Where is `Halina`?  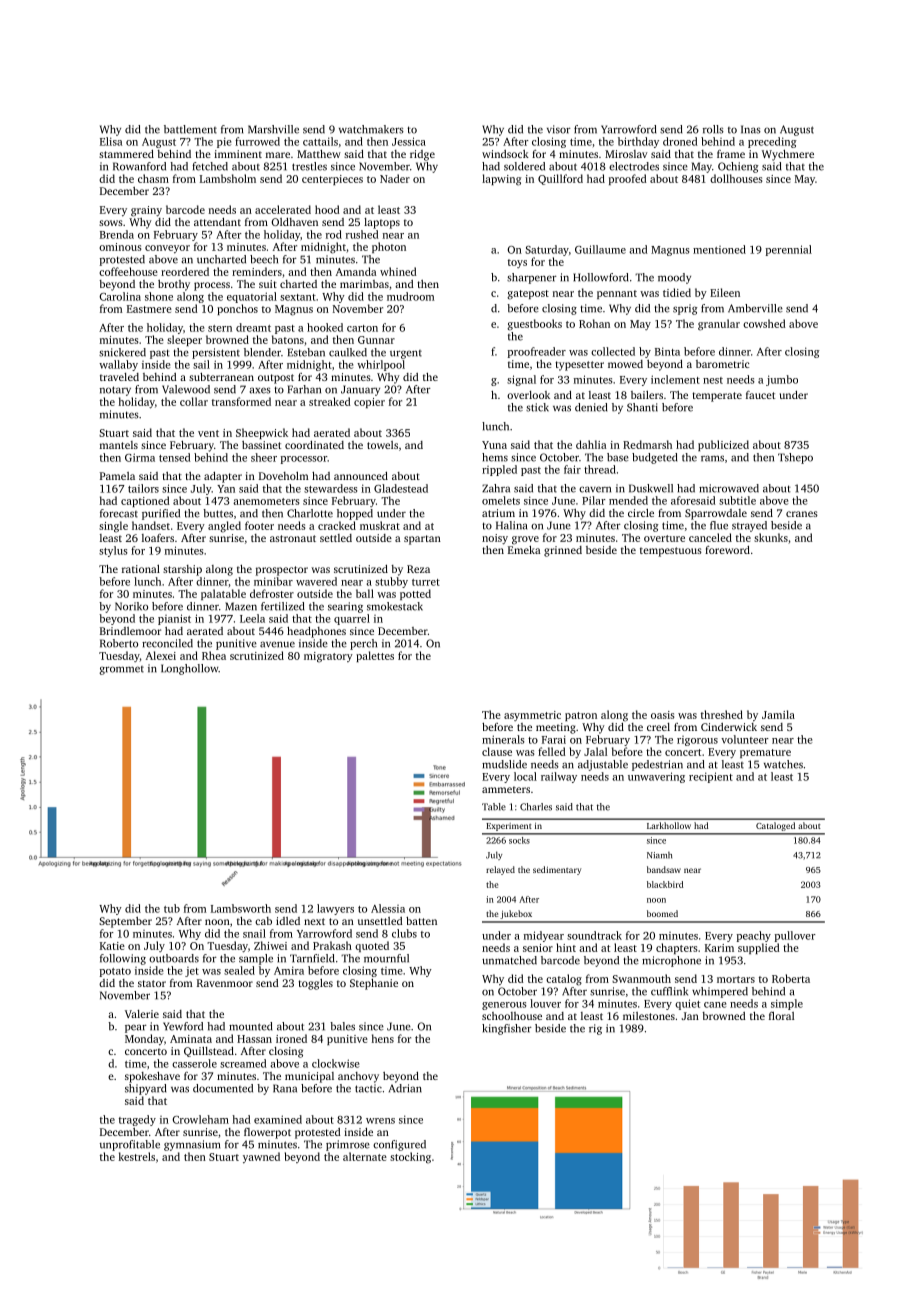 Halina is located at coordinates (511, 525).
